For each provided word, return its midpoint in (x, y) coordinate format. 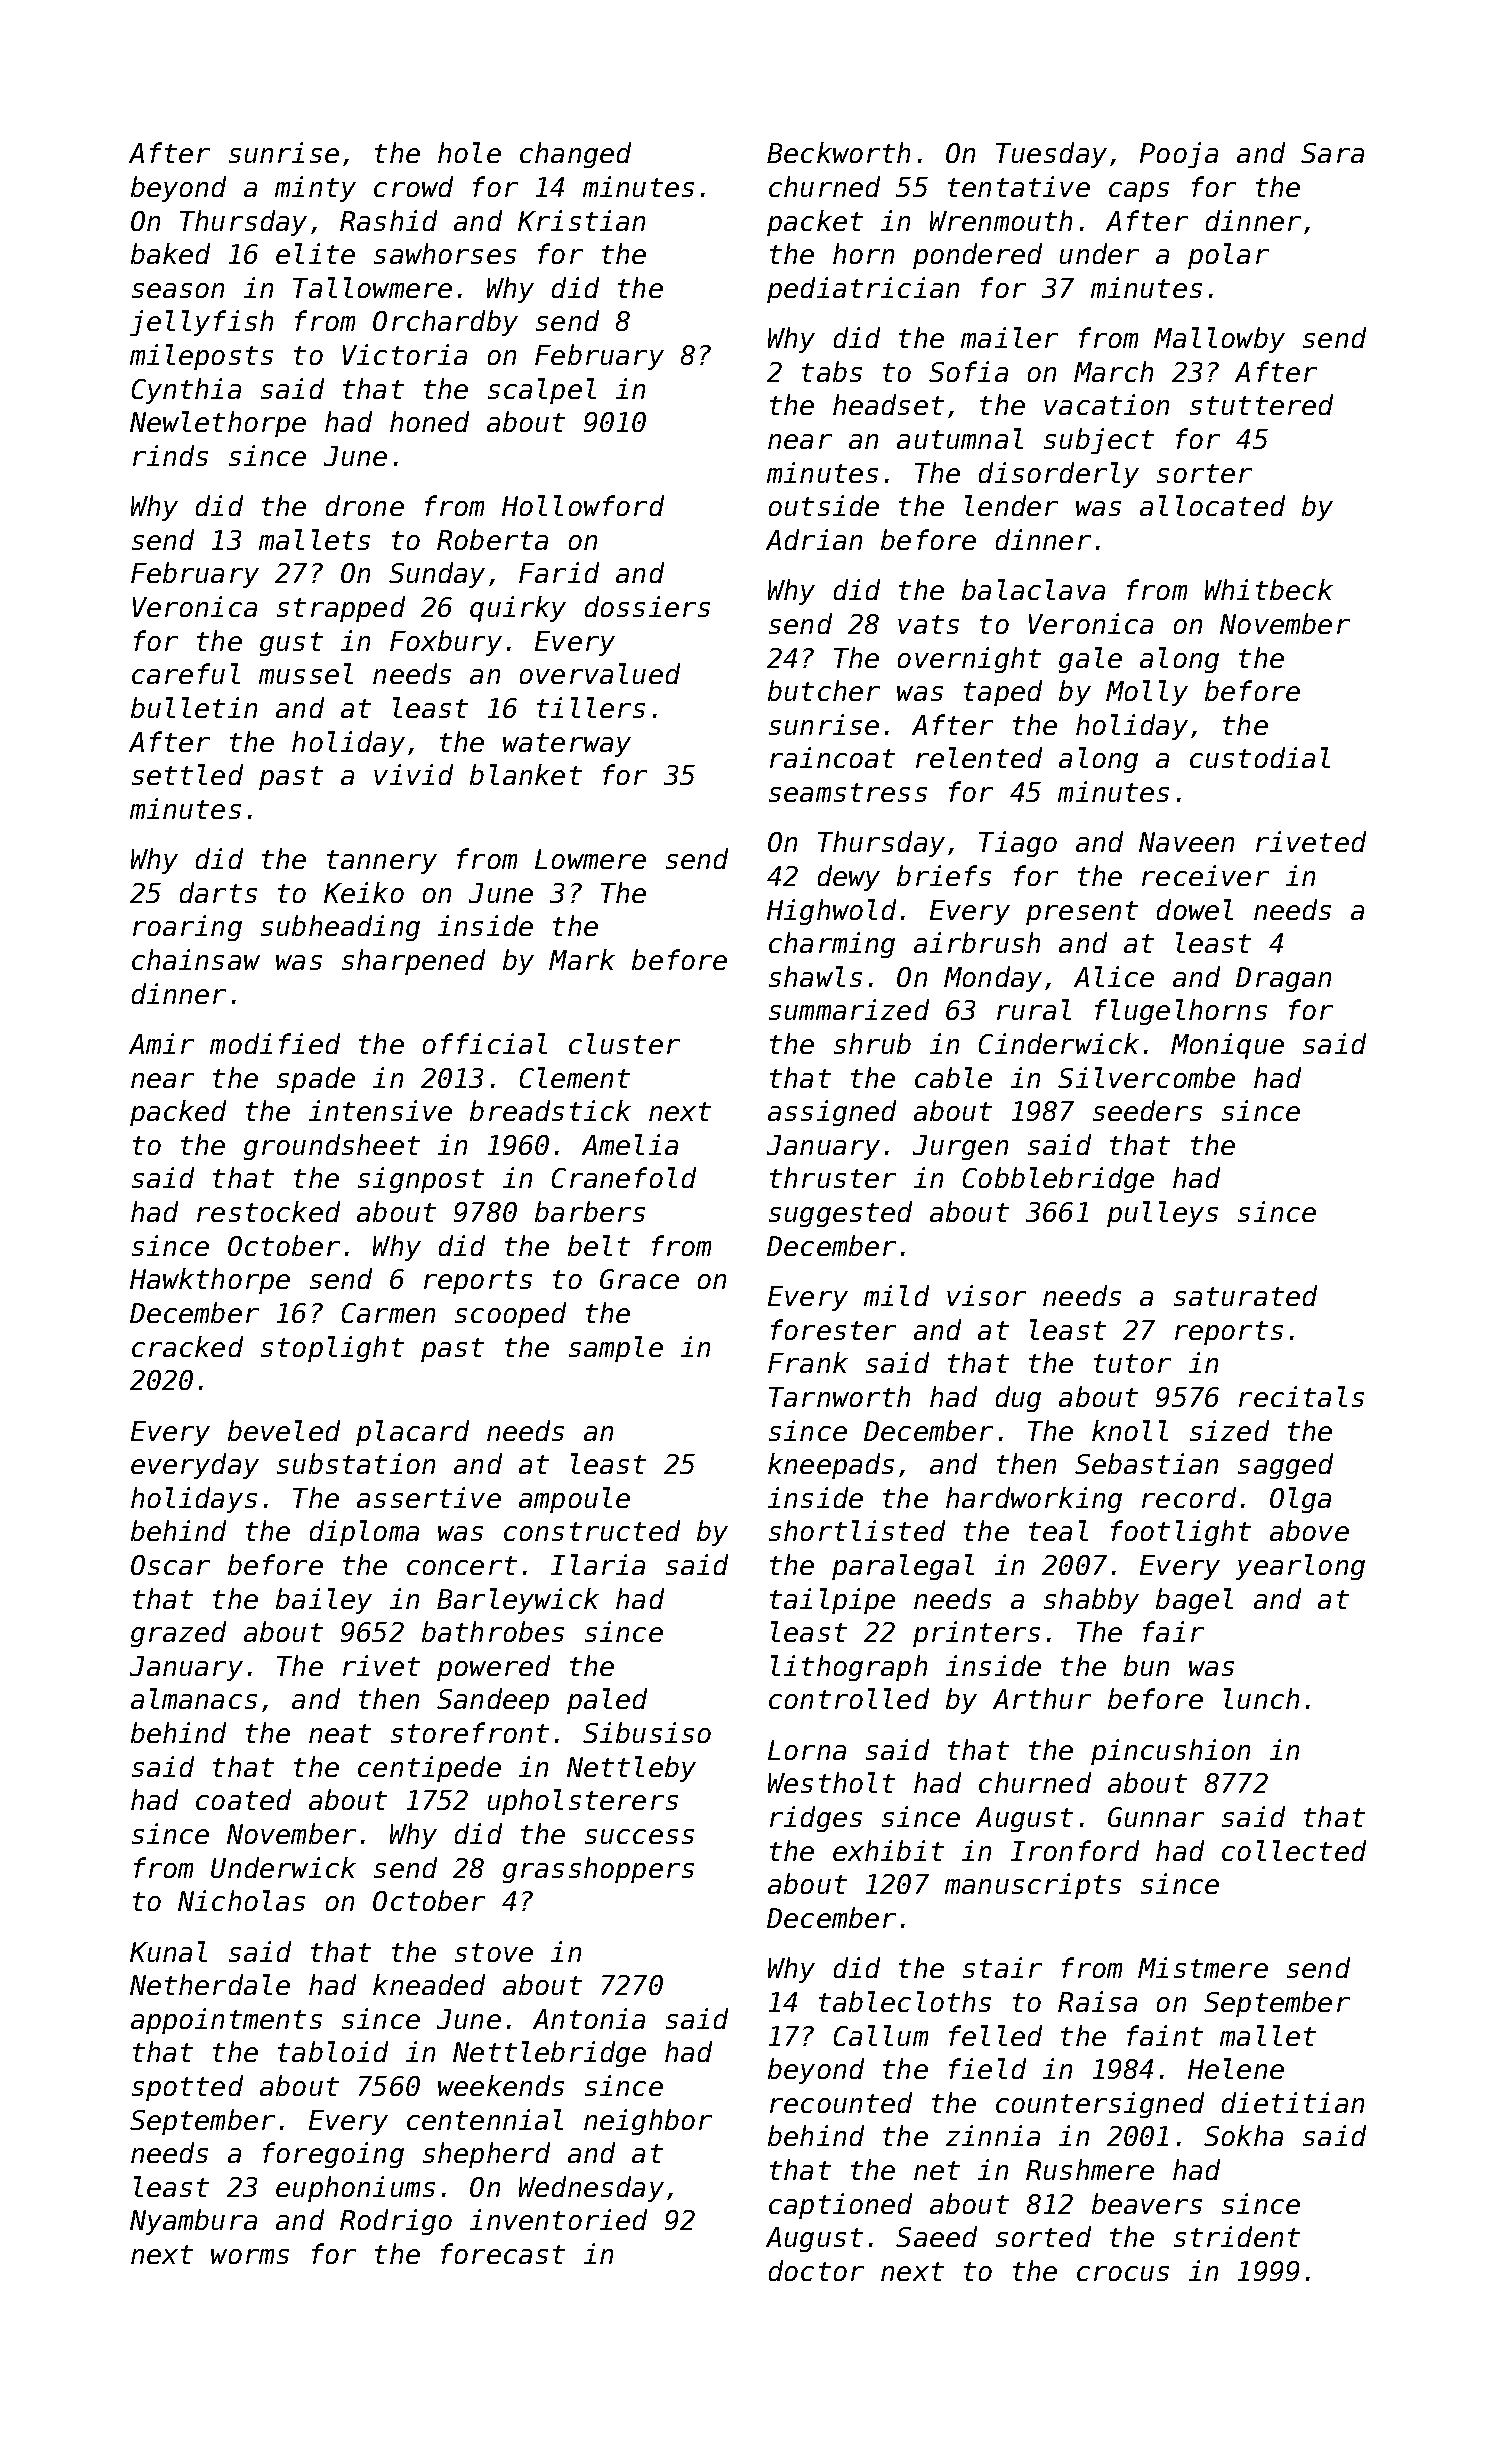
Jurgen (960, 1147)
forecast (503, 2253)
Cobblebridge (1058, 1180)
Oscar (170, 1565)
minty (315, 189)
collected (1294, 1850)
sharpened (413, 962)
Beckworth (838, 152)
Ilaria (598, 1564)
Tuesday (1051, 155)
